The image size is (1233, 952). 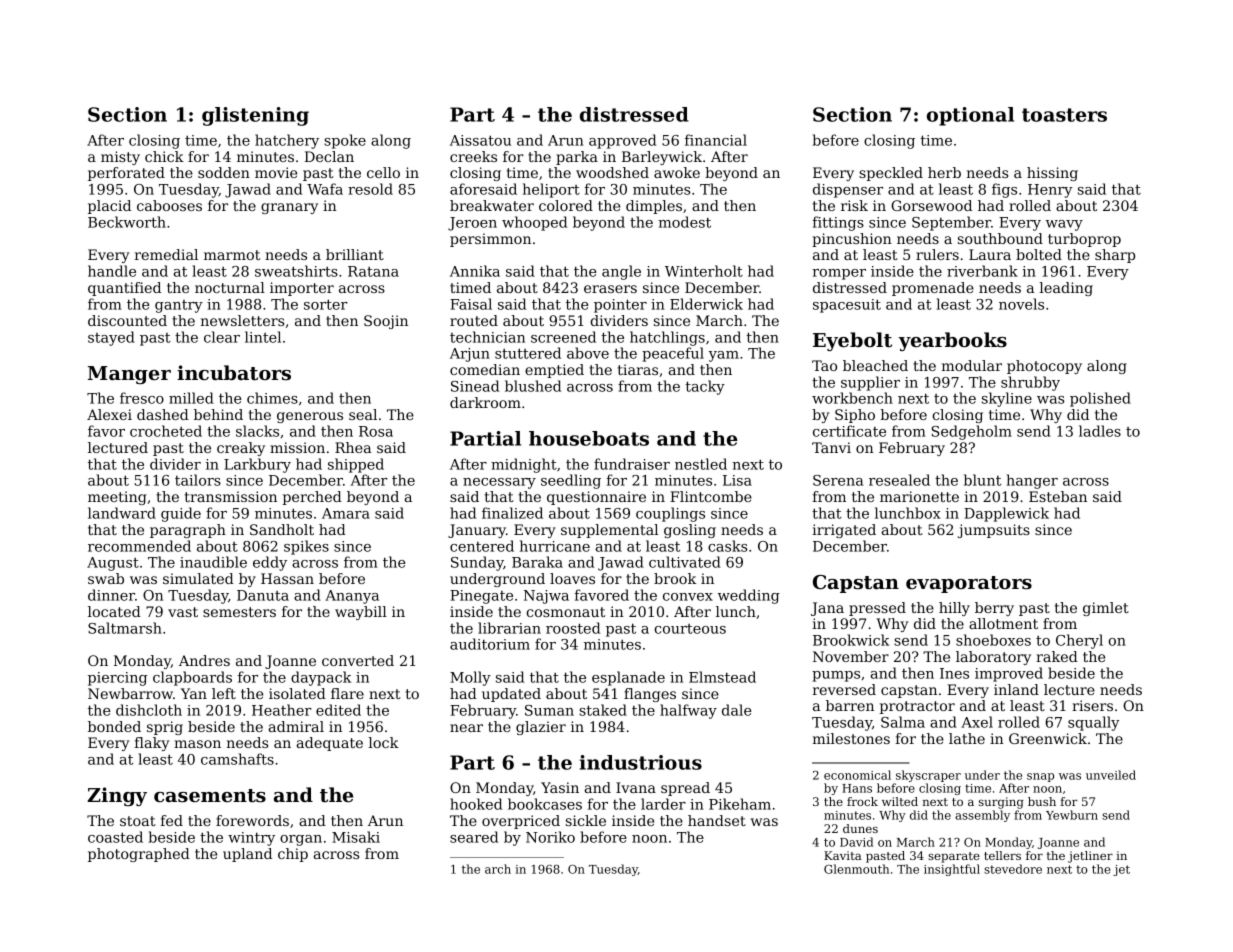 What do you see at coordinates (1090, 857) in the screenshot?
I see `jetliner` at bounding box center [1090, 857].
